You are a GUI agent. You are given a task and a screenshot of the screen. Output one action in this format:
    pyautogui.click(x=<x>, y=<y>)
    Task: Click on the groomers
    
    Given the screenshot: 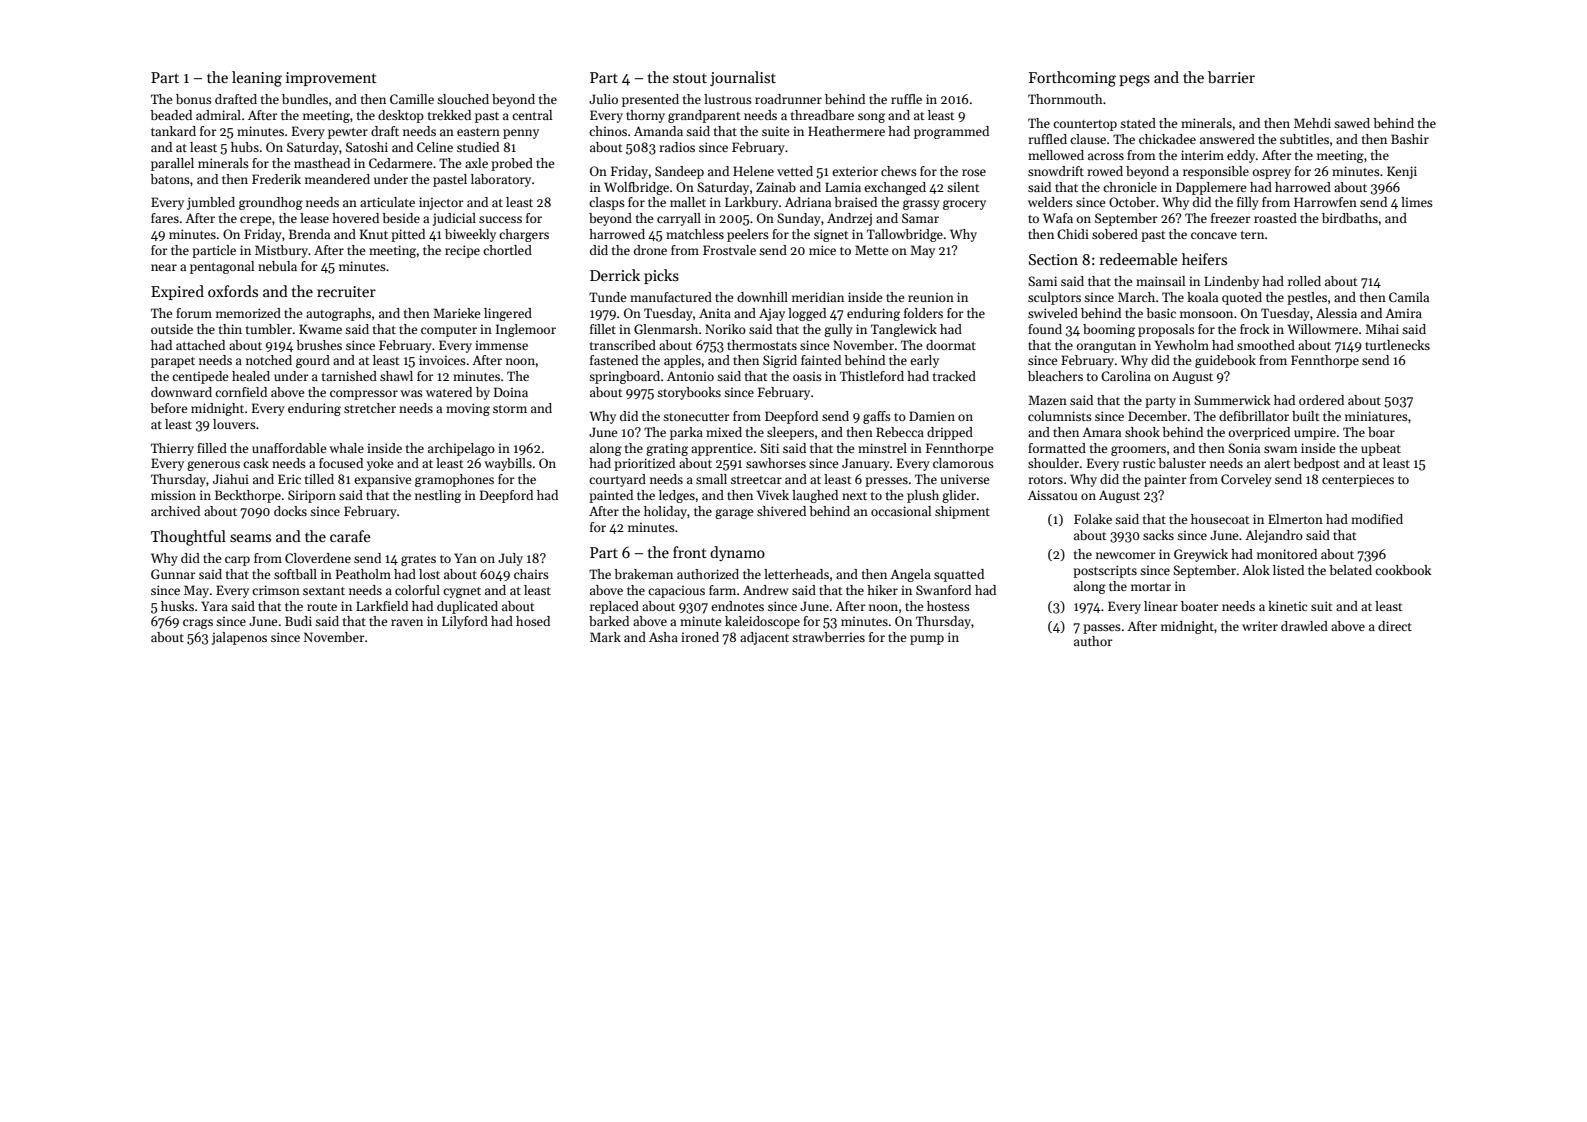 What is the action you would take?
    pyautogui.click(x=1138, y=451)
